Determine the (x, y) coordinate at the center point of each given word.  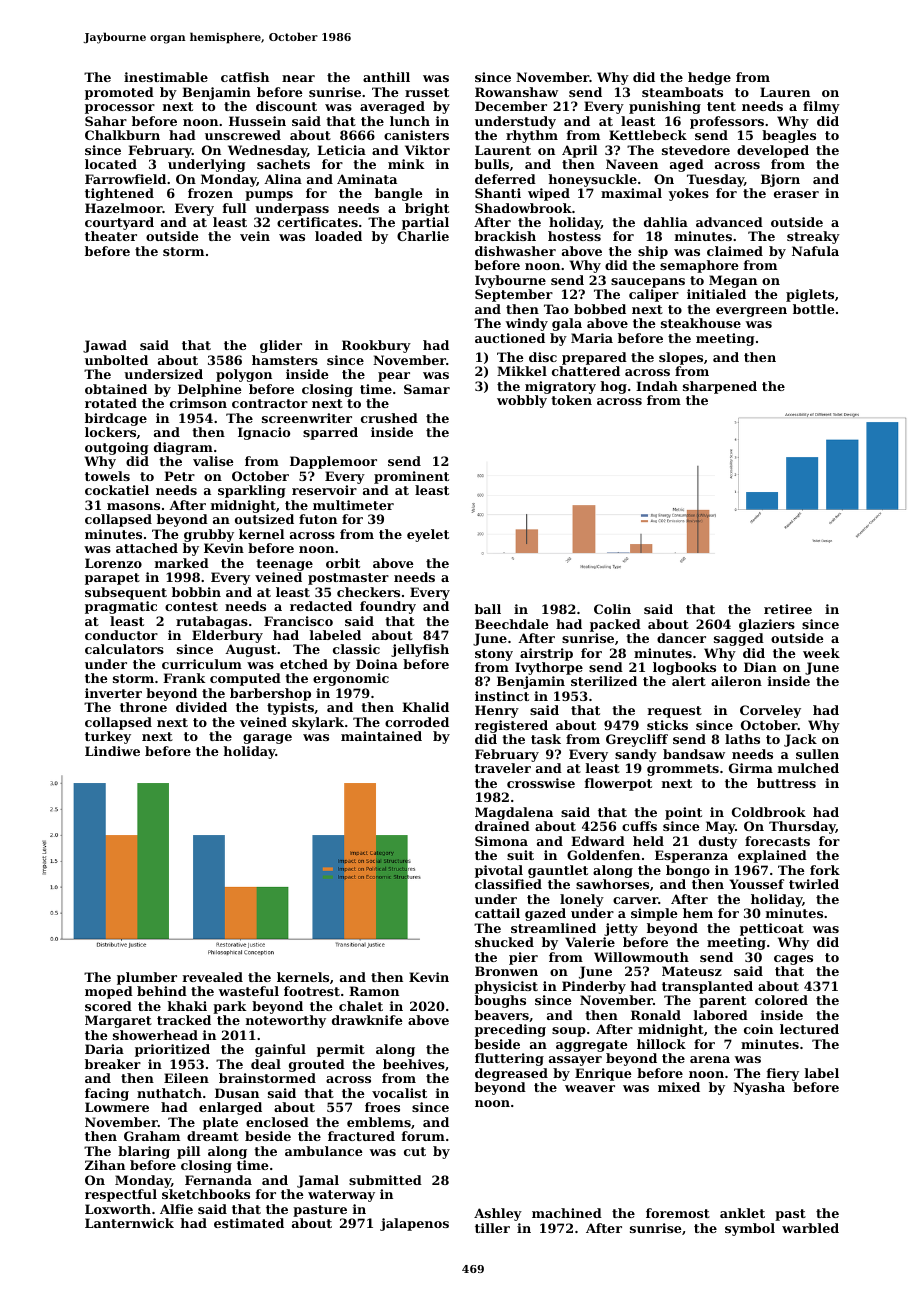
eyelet (428, 535)
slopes (681, 358)
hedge (709, 78)
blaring (144, 1152)
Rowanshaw (516, 92)
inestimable (166, 77)
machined (567, 1213)
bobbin (196, 592)
